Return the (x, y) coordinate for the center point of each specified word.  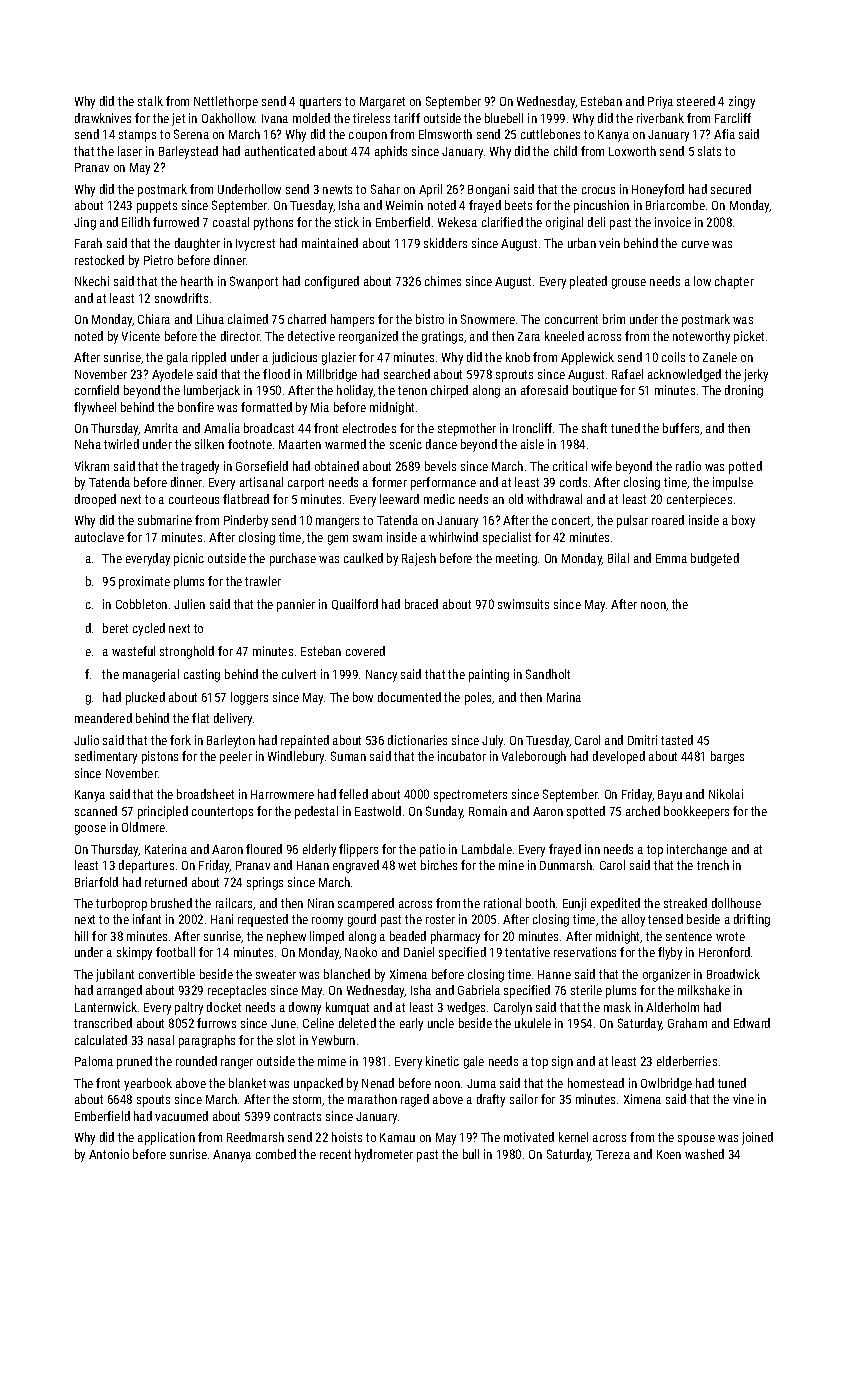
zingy (742, 102)
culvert (299, 674)
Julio (86, 740)
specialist (507, 538)
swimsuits (523, 604)
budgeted (715, 559)
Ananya (232, 1156)
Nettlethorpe (226, 102)
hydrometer (384, 1155)
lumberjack (212, 391)
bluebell (504, 118)
